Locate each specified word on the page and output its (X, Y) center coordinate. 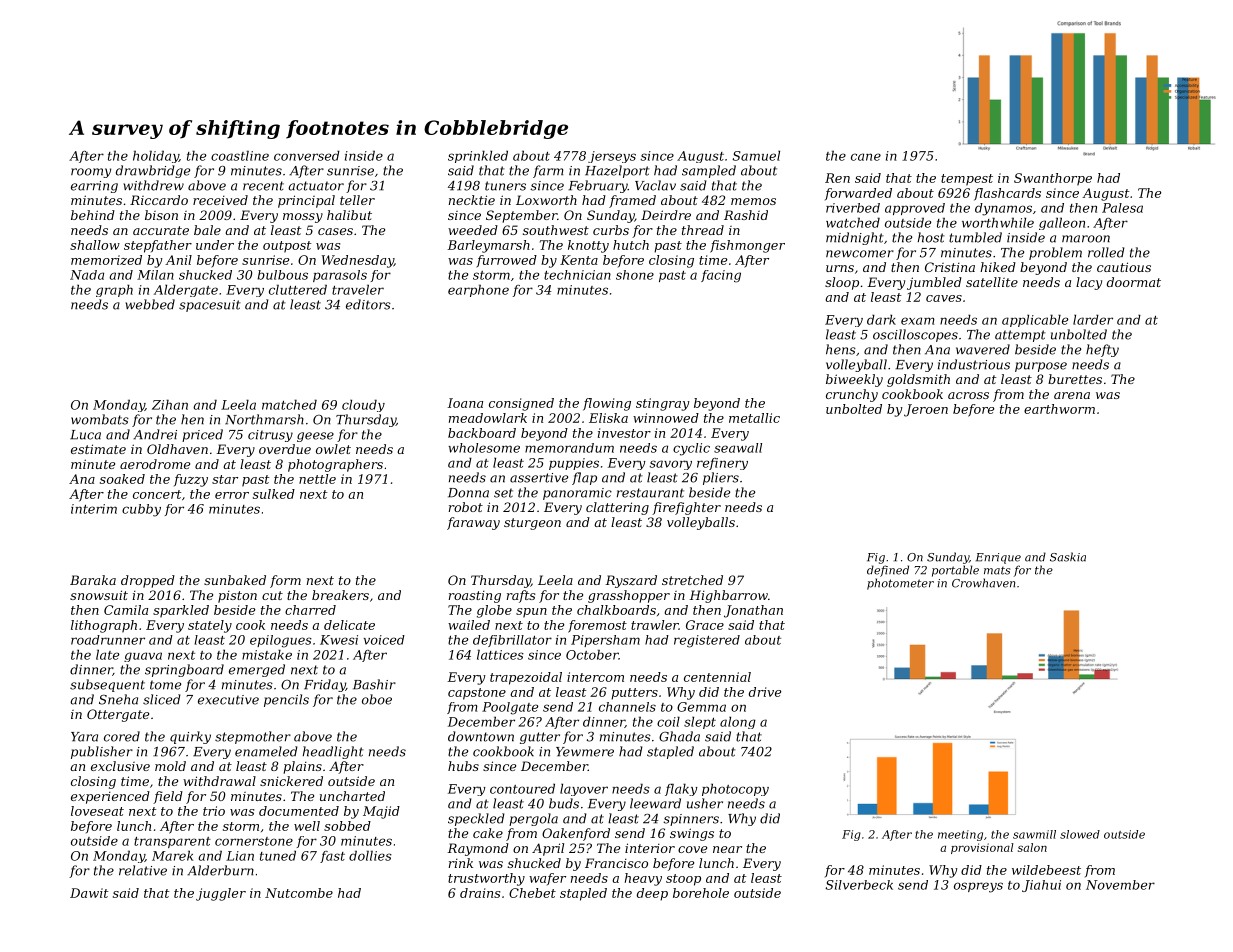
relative (143, 870)
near (727, 849)
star (225, 479)
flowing (607, 404)
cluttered (298, 289)
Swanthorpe (1053, 179)
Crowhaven (983, 583)
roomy (91, 173)
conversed (307, 155)
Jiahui (1041, 886)
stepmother (253, 737)
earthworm (1059, 409)
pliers (721, 478)
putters (634, 694)
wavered (983, 349)
